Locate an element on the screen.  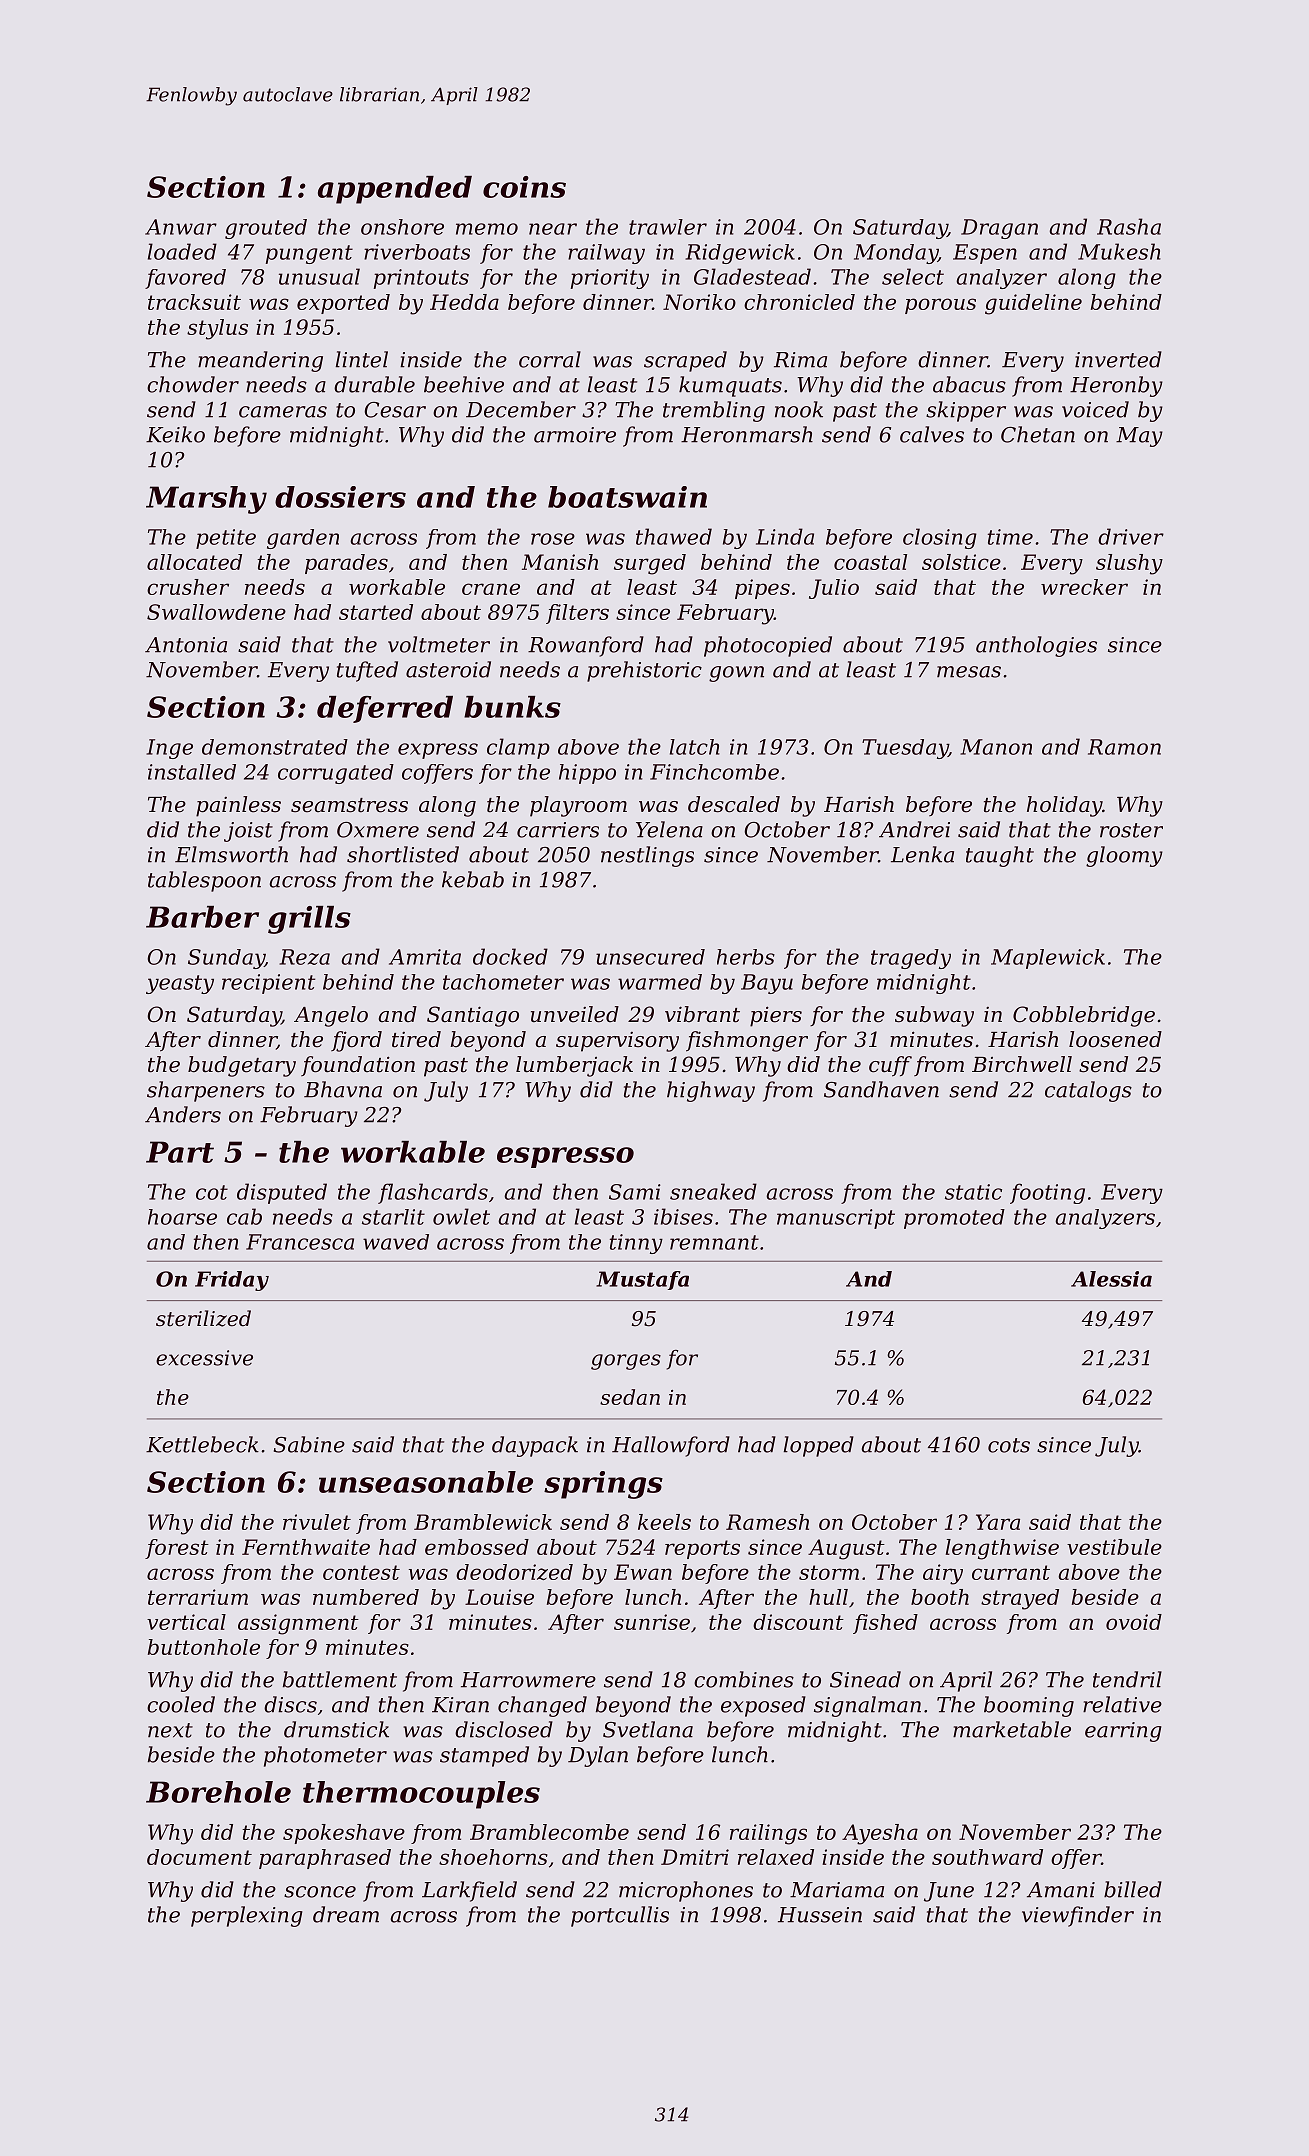
hoarse is located at coordinates (182, 1217).
